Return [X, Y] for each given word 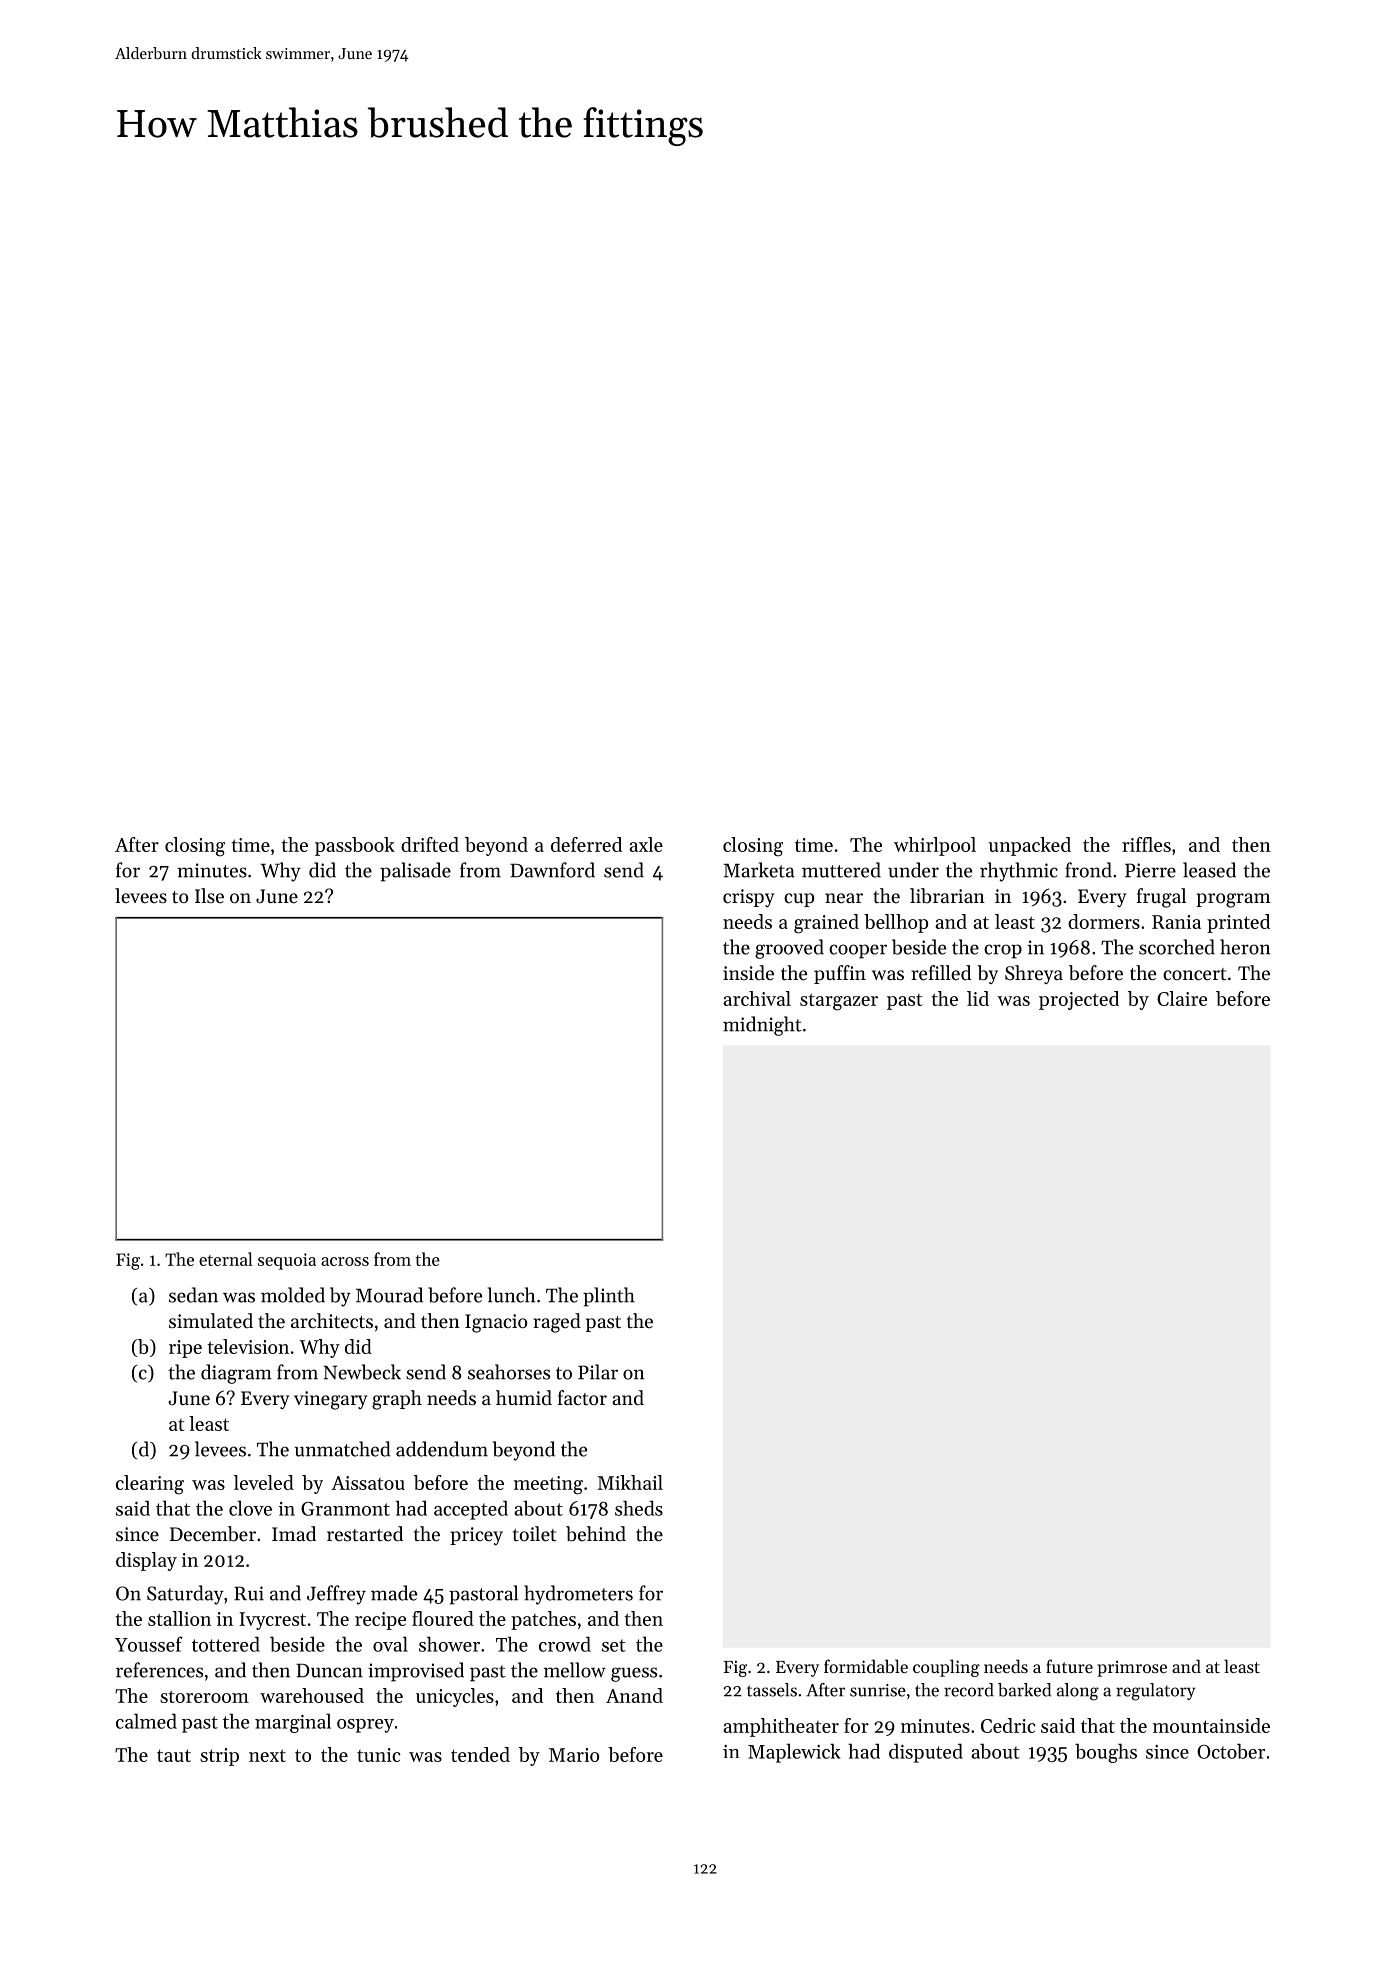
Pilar [598, 1372]
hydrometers [578, 1595]
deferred [586, 844]
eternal [226, 1259]
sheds [639, 1508]
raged [557, 1323]
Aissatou [368, 1483]
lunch [511, 1295]
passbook [355, 846]
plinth [609, 1297]
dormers [1104, 921]
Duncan [329, 1671]
